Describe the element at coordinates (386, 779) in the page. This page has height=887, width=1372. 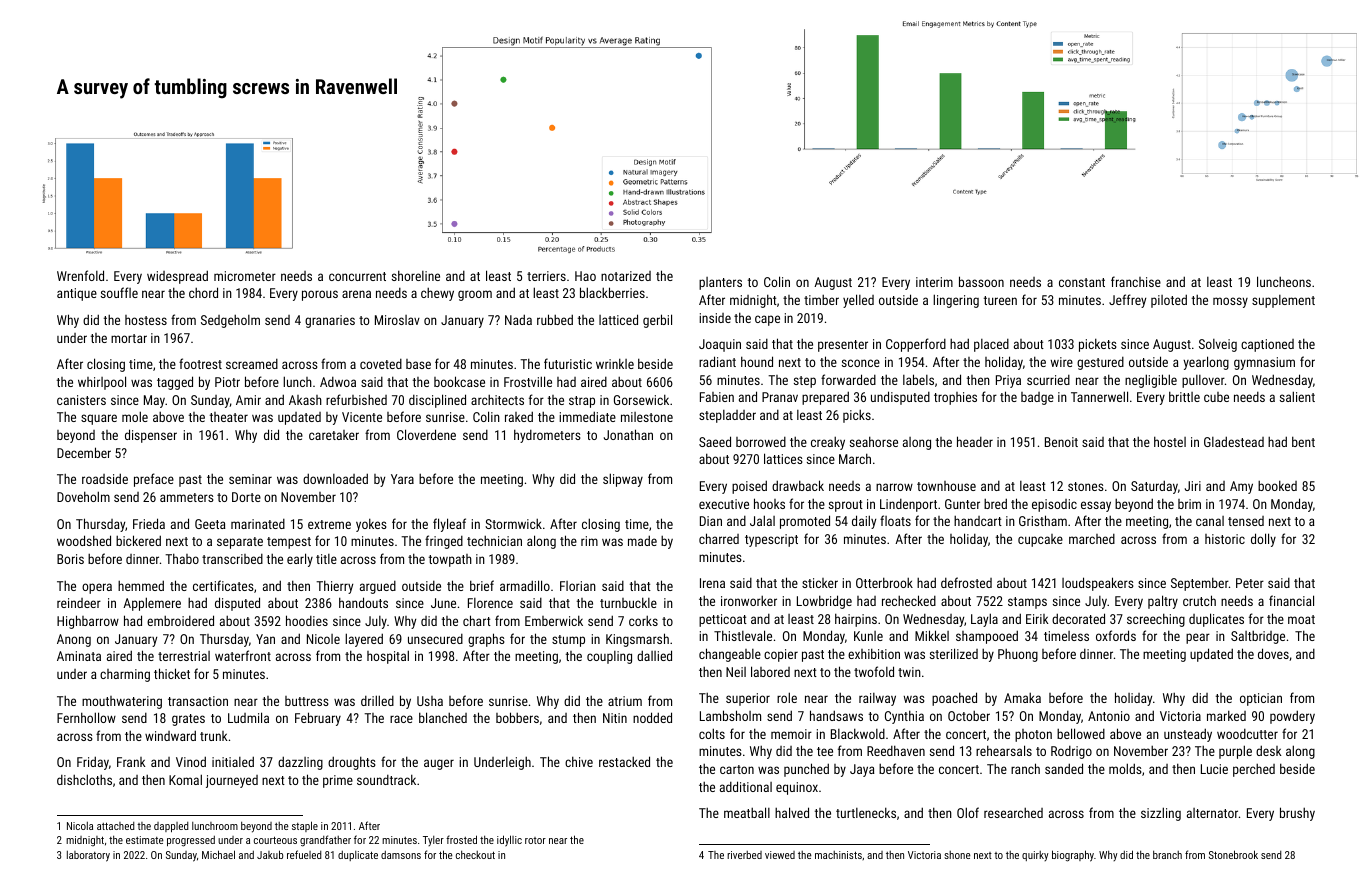
I see `soundtrack` at that location.
